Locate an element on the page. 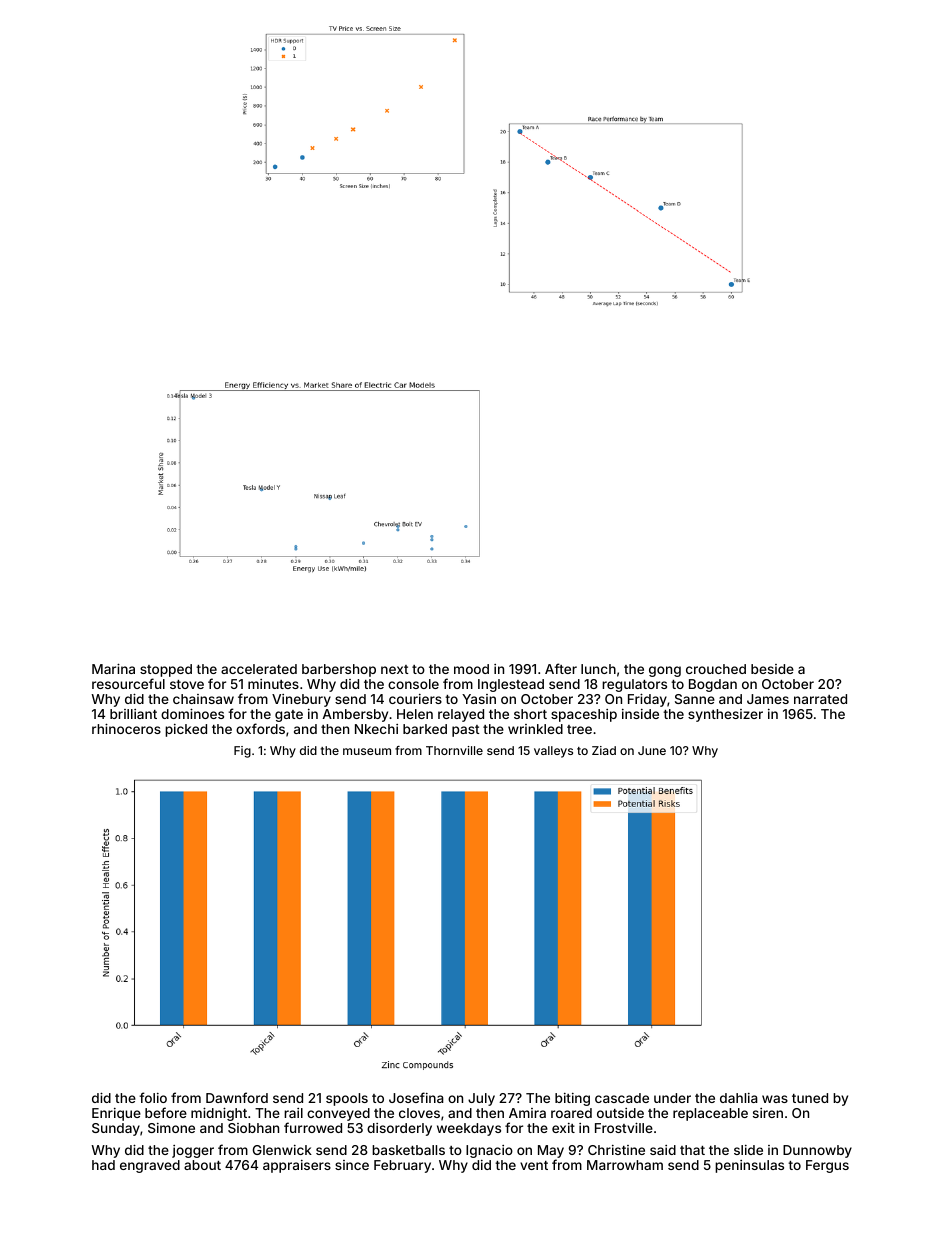  Enrique is located at coordinates (116, 1114).
